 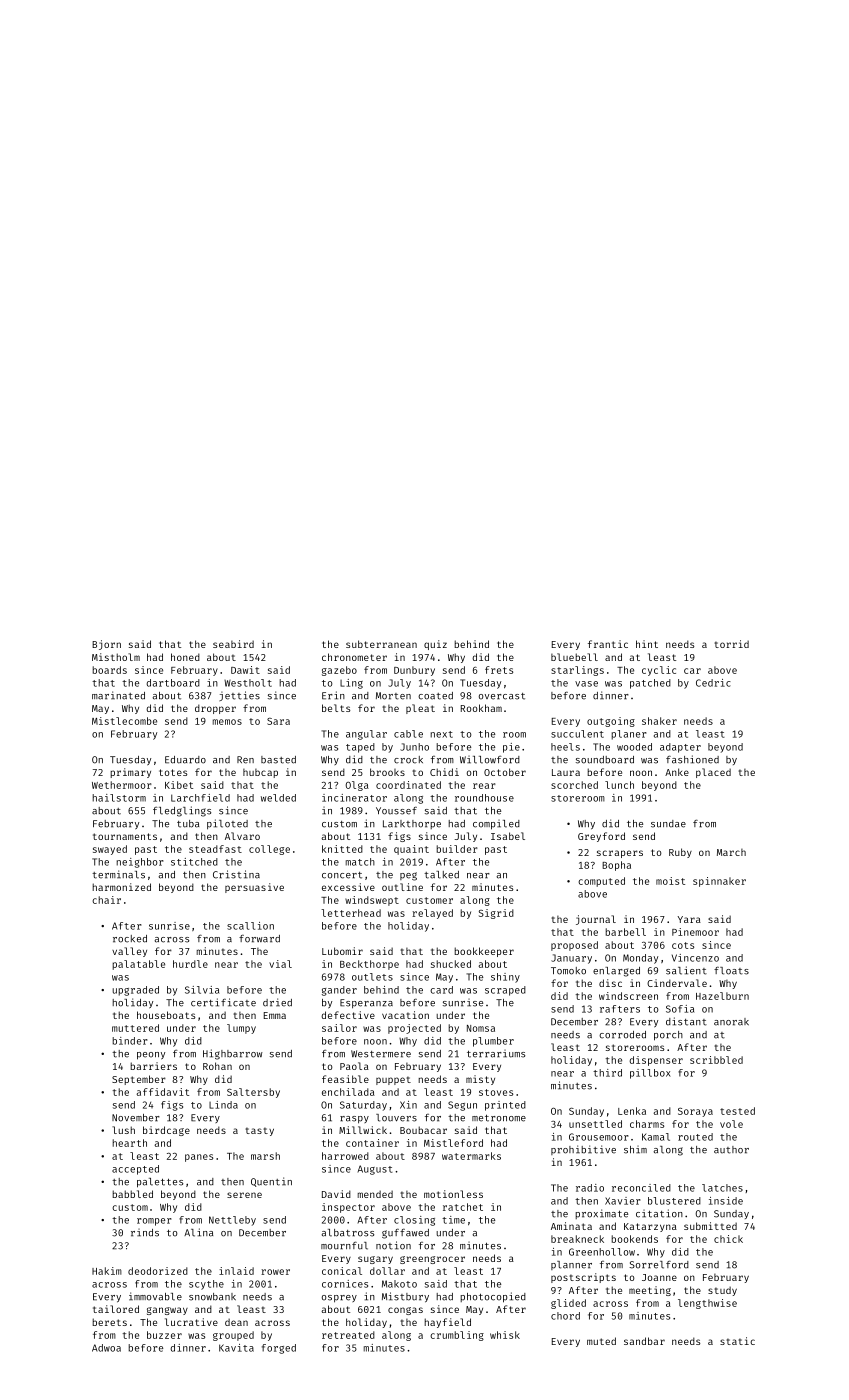 What do you see at coordinates (622, 1035) in the document?
I see `corroded` at bounding box center [622, 1035].
